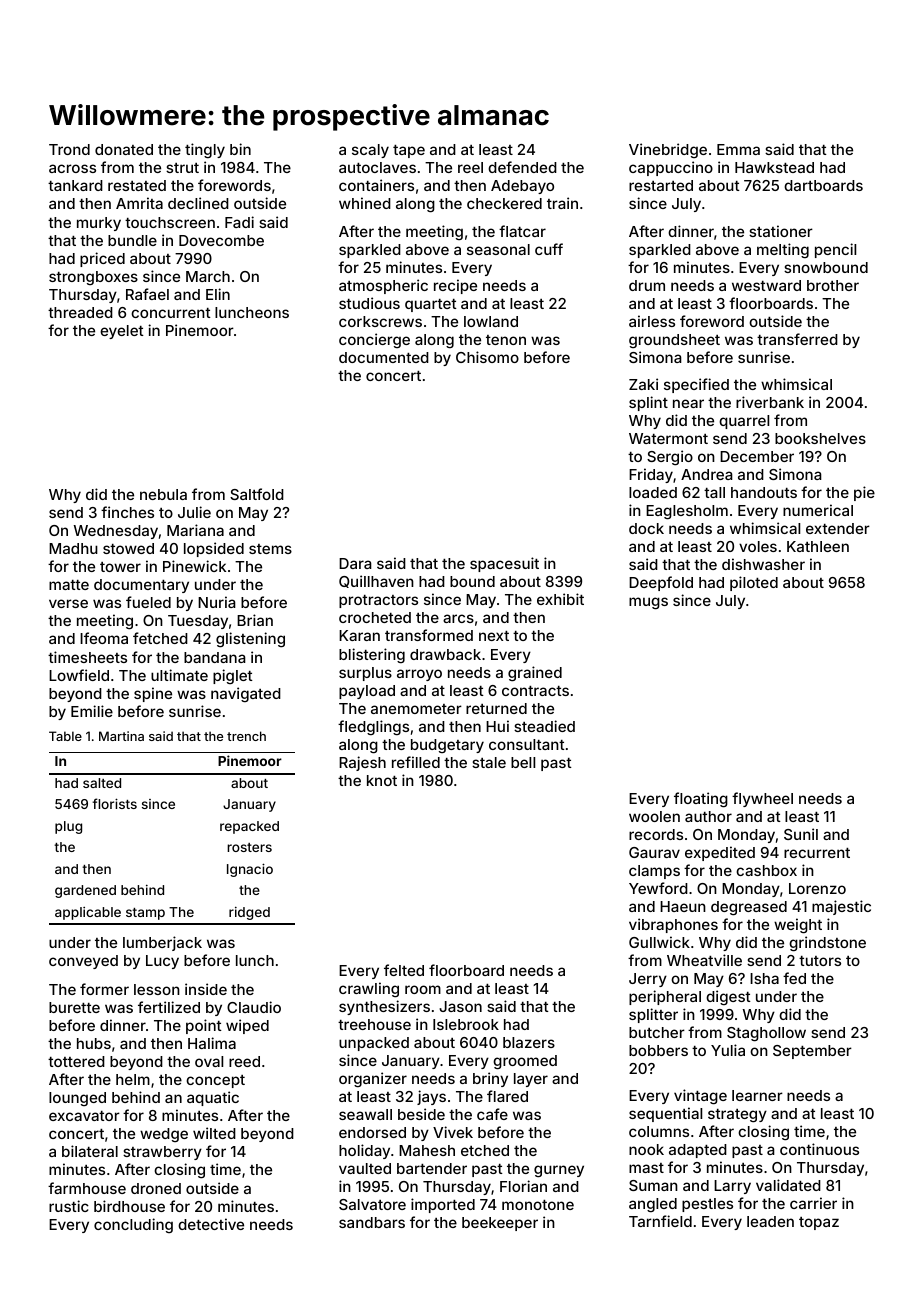 Image resolution: width=924 pixels, height=1308 pixels. Describe the element at coordinates (754, 583) in the page. I see `piloted` at that location.
